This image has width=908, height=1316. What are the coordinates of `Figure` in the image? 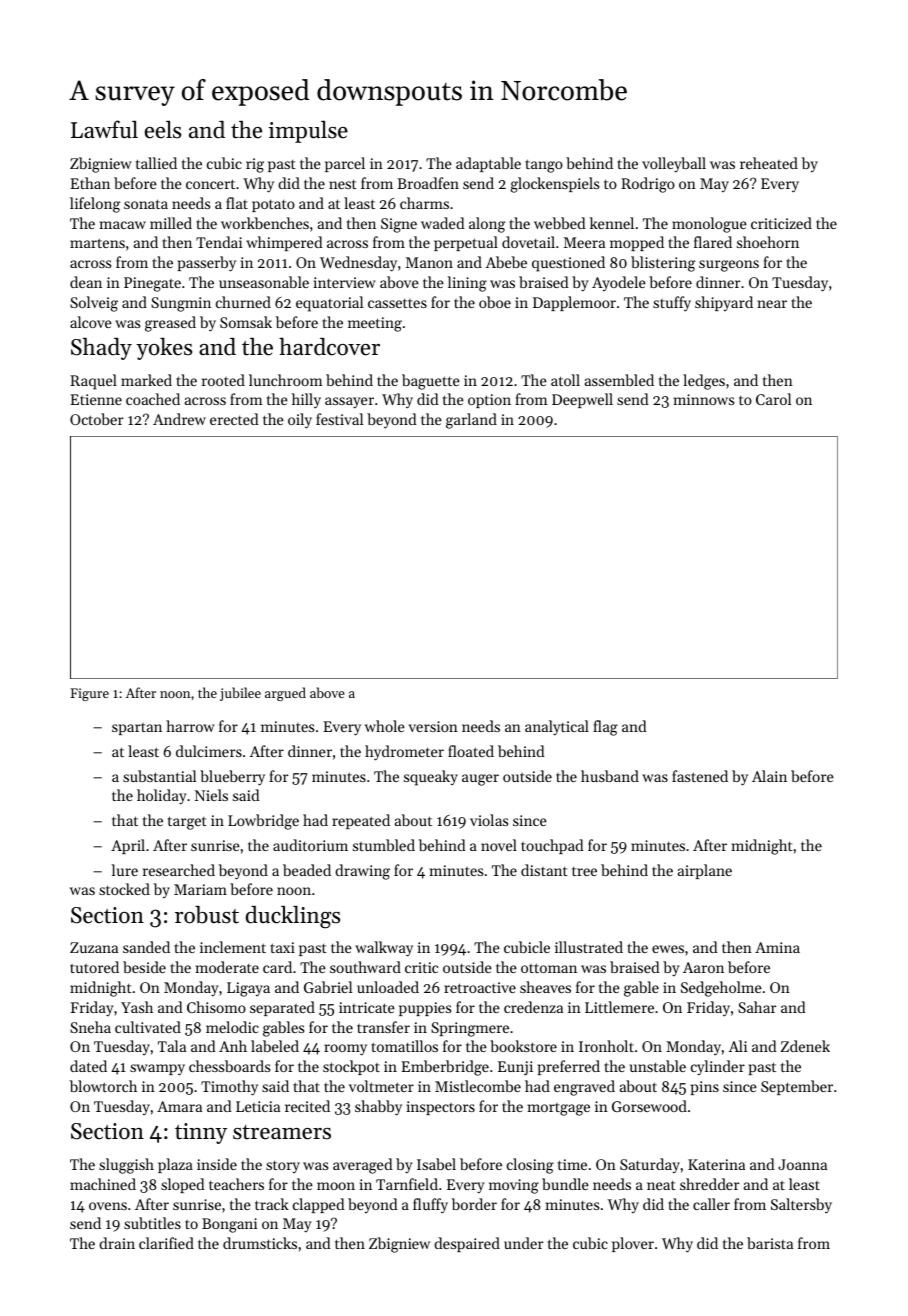 It's located at (89, 694).
